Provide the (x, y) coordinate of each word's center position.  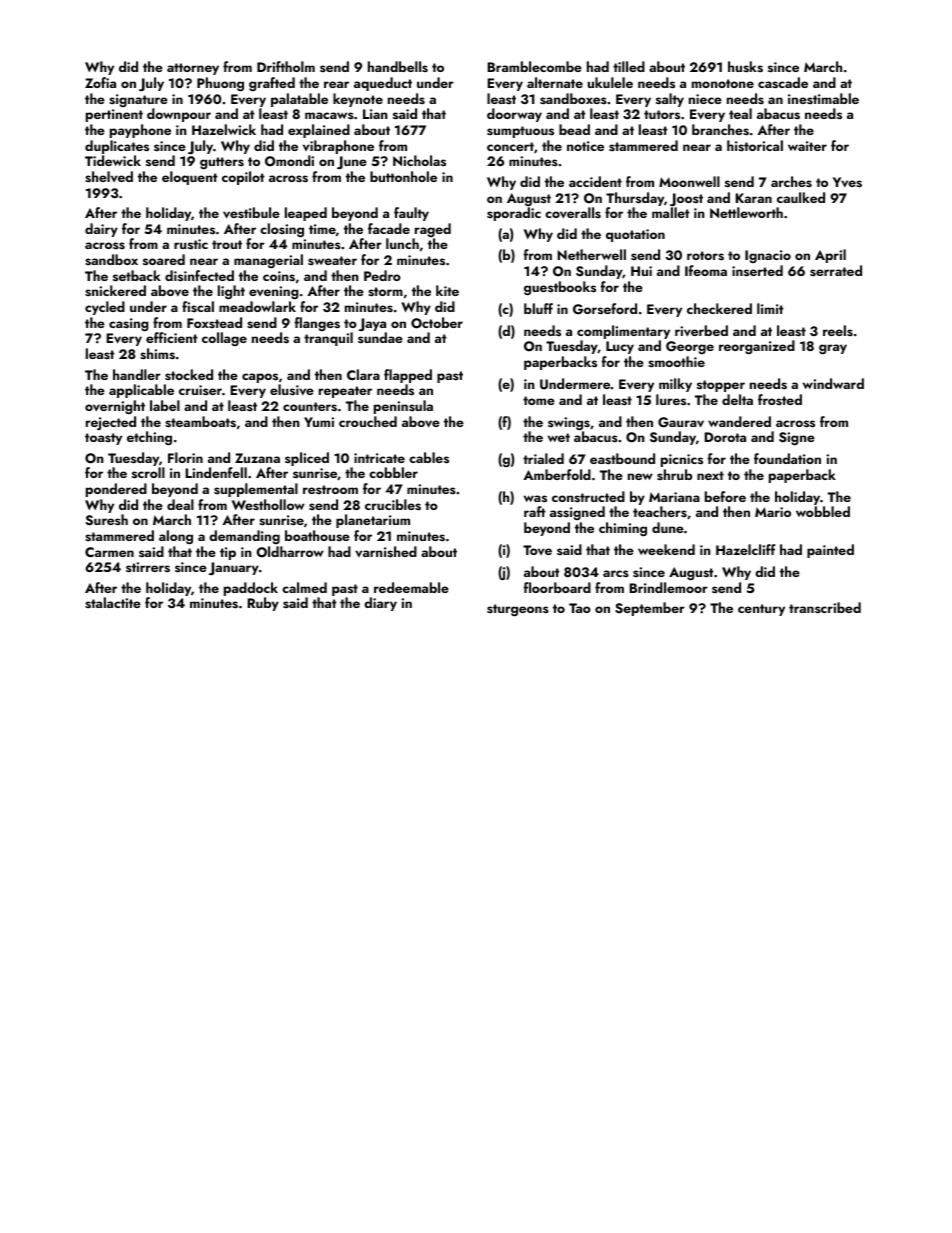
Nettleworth (746, 212)
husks (745, 67)
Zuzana (257, 458)
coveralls (573, 213)
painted (830, 551)
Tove (537, 550)
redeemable (411, 587)
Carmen (109, 552)
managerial (268, 261)
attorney (193, 69)
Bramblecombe (534, 66)
